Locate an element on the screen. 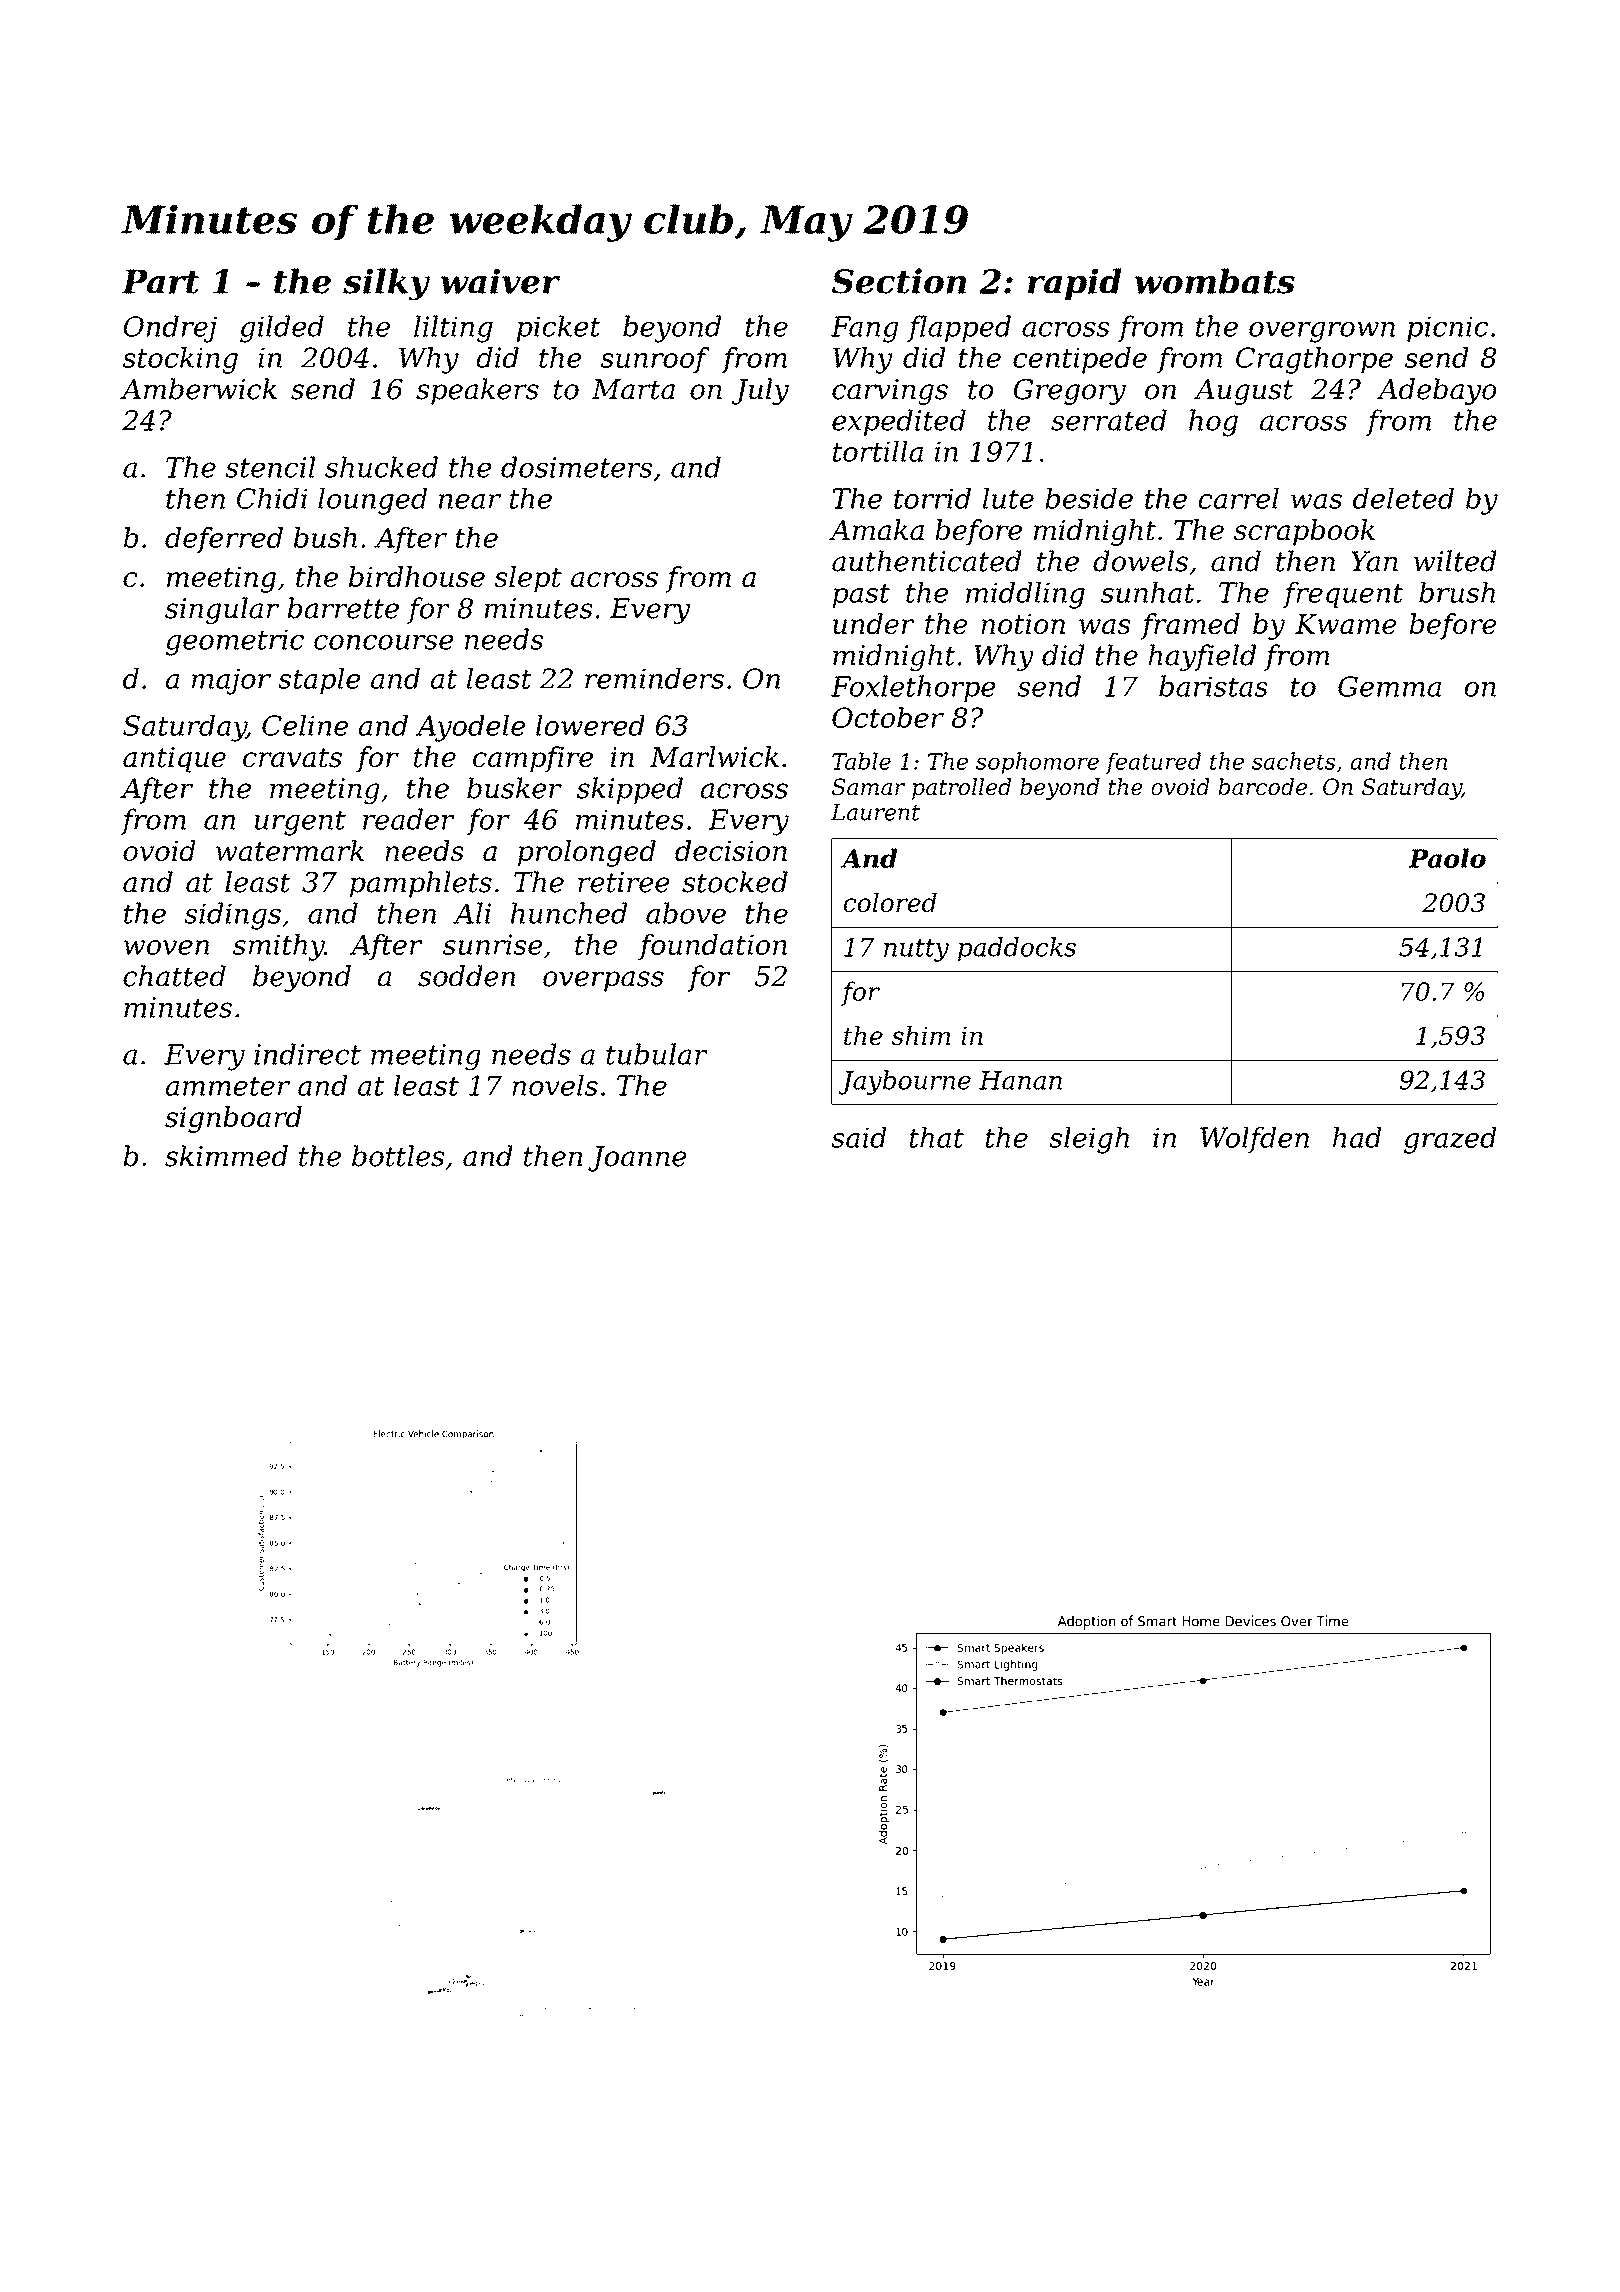 This screenshot has height=2292, width=1620. Amaka is located at coordinates (876, 530).
